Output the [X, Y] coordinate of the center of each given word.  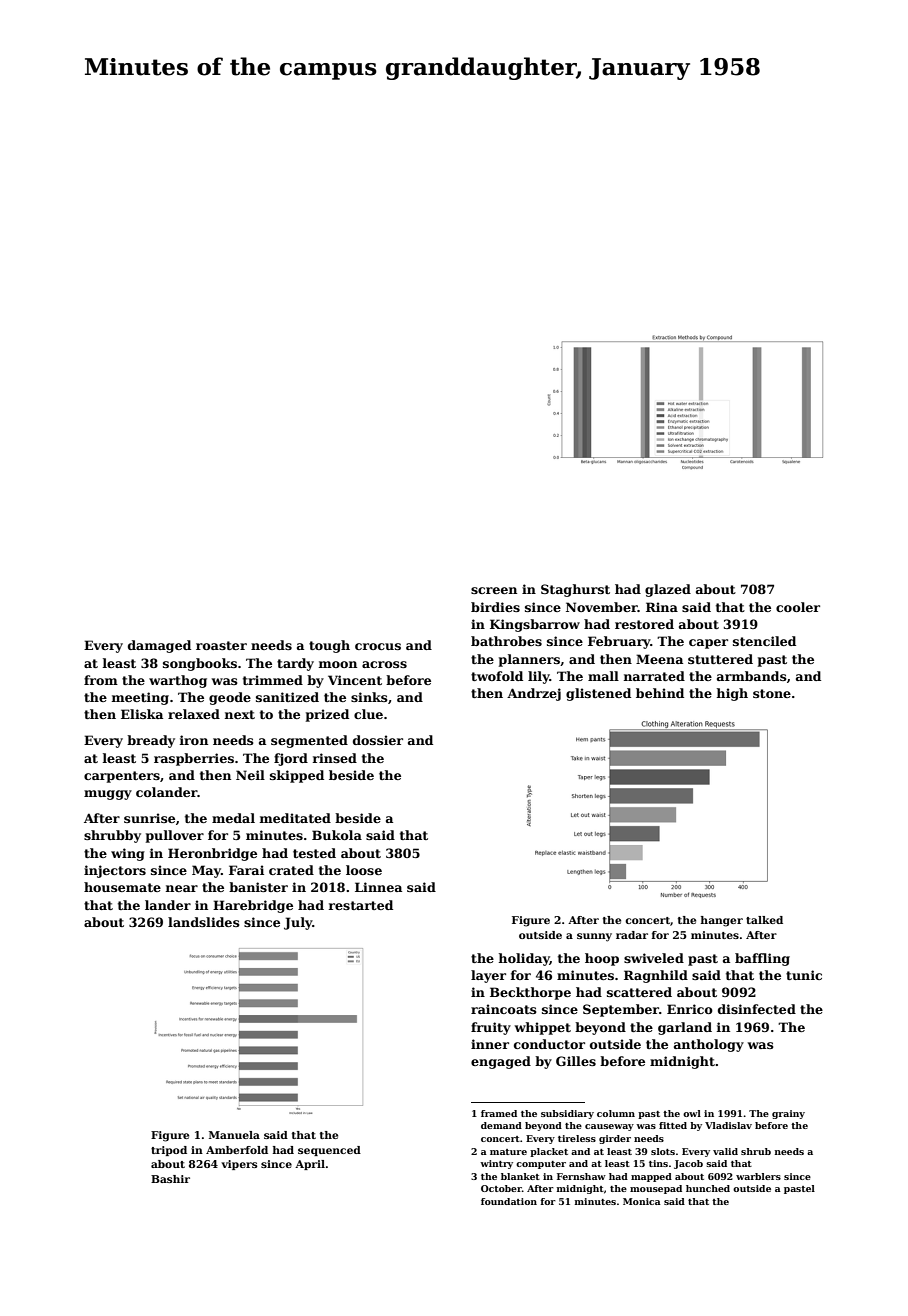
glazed [668, 590]
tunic [804, 975]
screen [494, 590]
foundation [509, 1201]
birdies [495, 607]
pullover [175, 836]
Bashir [170, 1179]
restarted [361, 905]
